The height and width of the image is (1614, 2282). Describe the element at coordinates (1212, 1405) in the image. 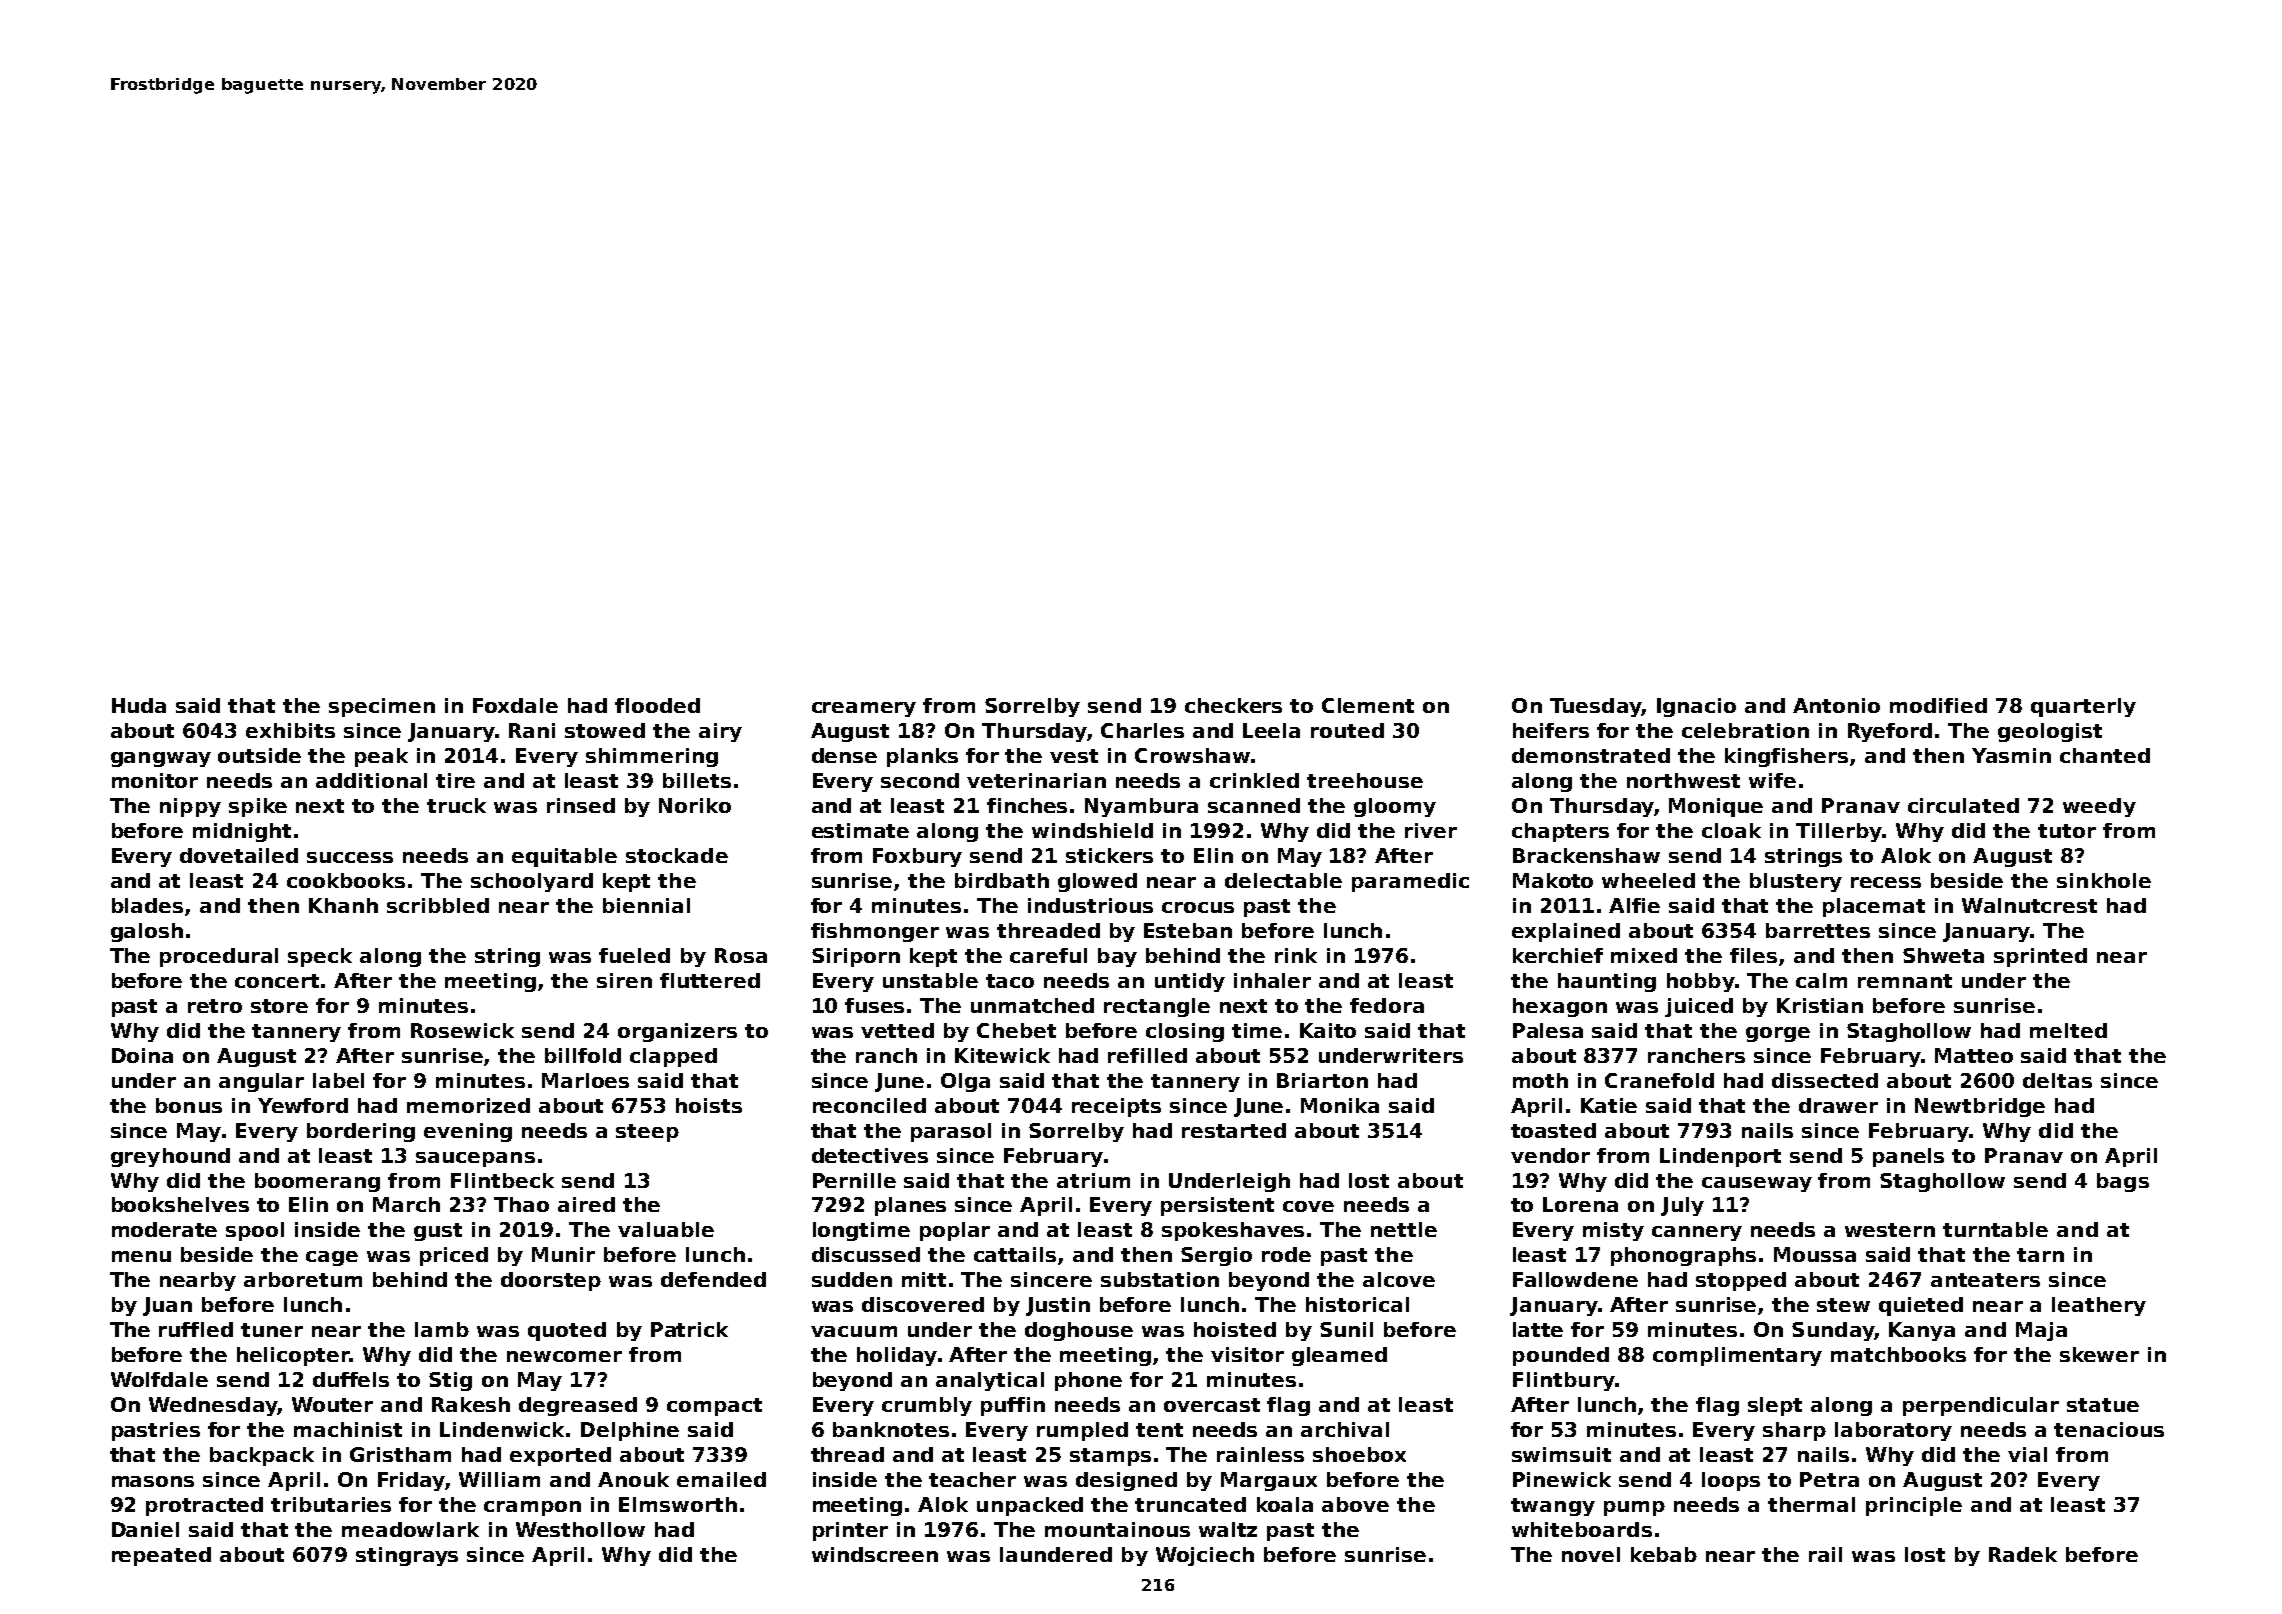

I see `overcast` at that location.
